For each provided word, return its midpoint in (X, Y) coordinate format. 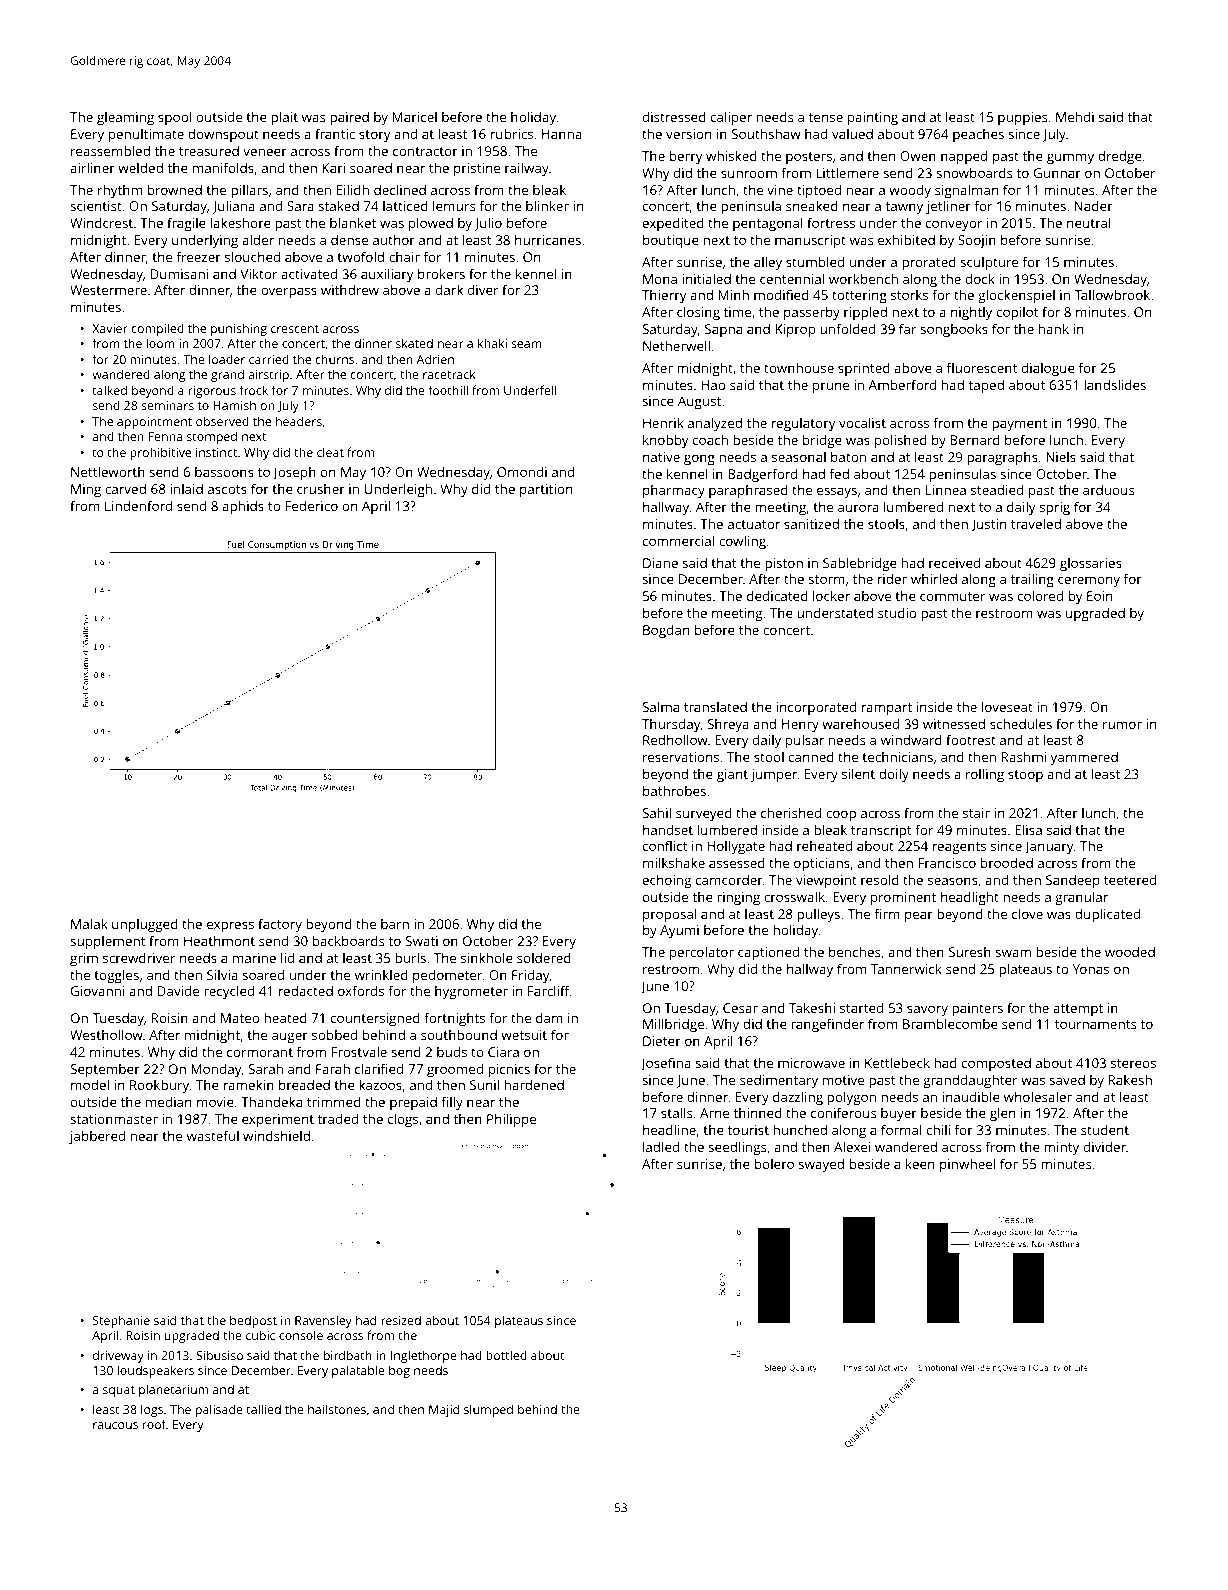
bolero (774, 1163)
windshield (276, 1135)
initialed (706, 279)
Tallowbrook (1112, 294)
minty (1061, 1148)
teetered (1130, 879)
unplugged (145, 925)
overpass (289, 292)
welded (140, 167)
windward (911, 739)
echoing (667, 881)
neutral (1089, 222)
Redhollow (675, 739)
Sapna (723, 330)
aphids (243, 507)
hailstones (337, 1409)
